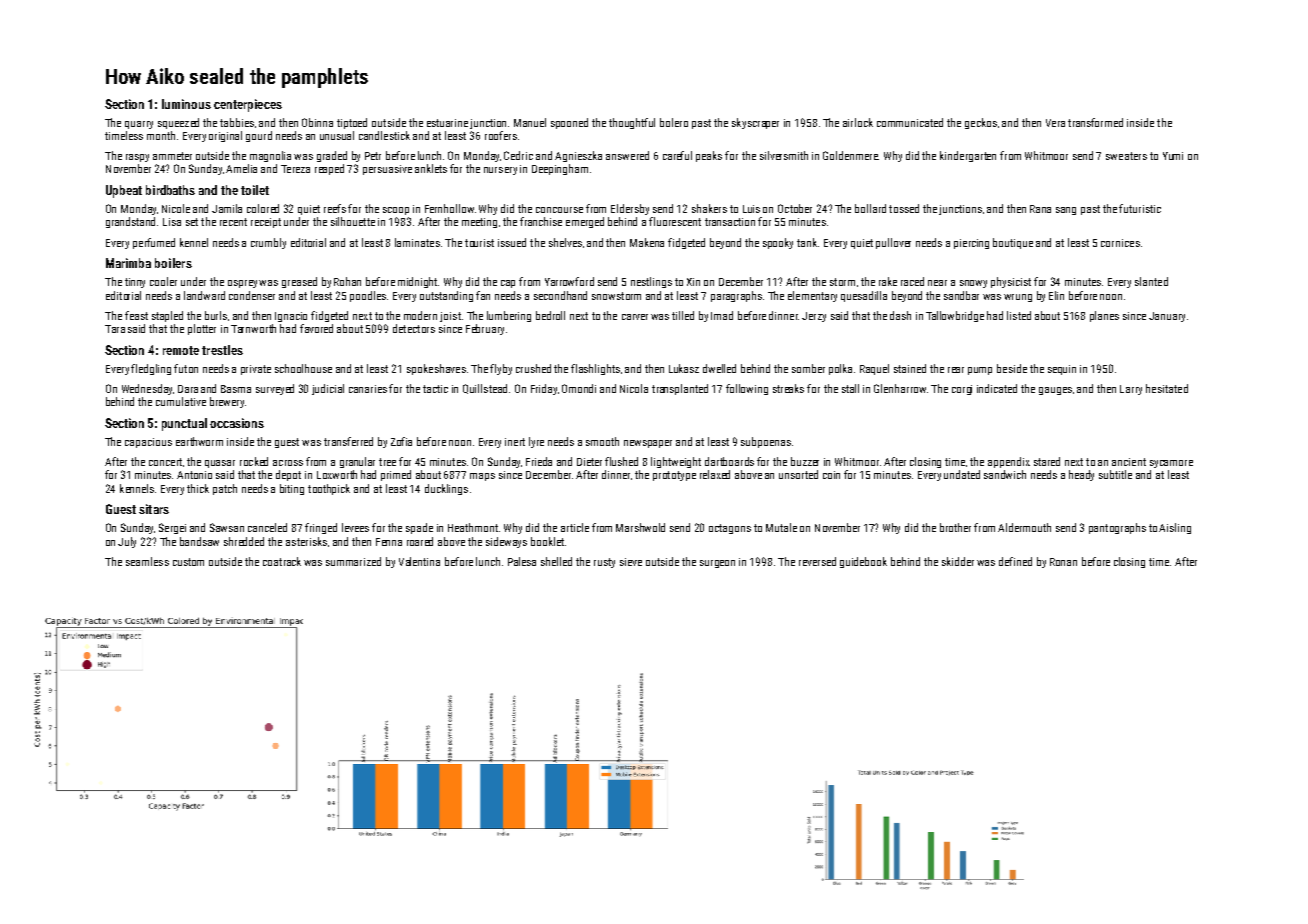 The height and width of the page is (924, 1308). I want to click on cooler, so click(163, 281).
